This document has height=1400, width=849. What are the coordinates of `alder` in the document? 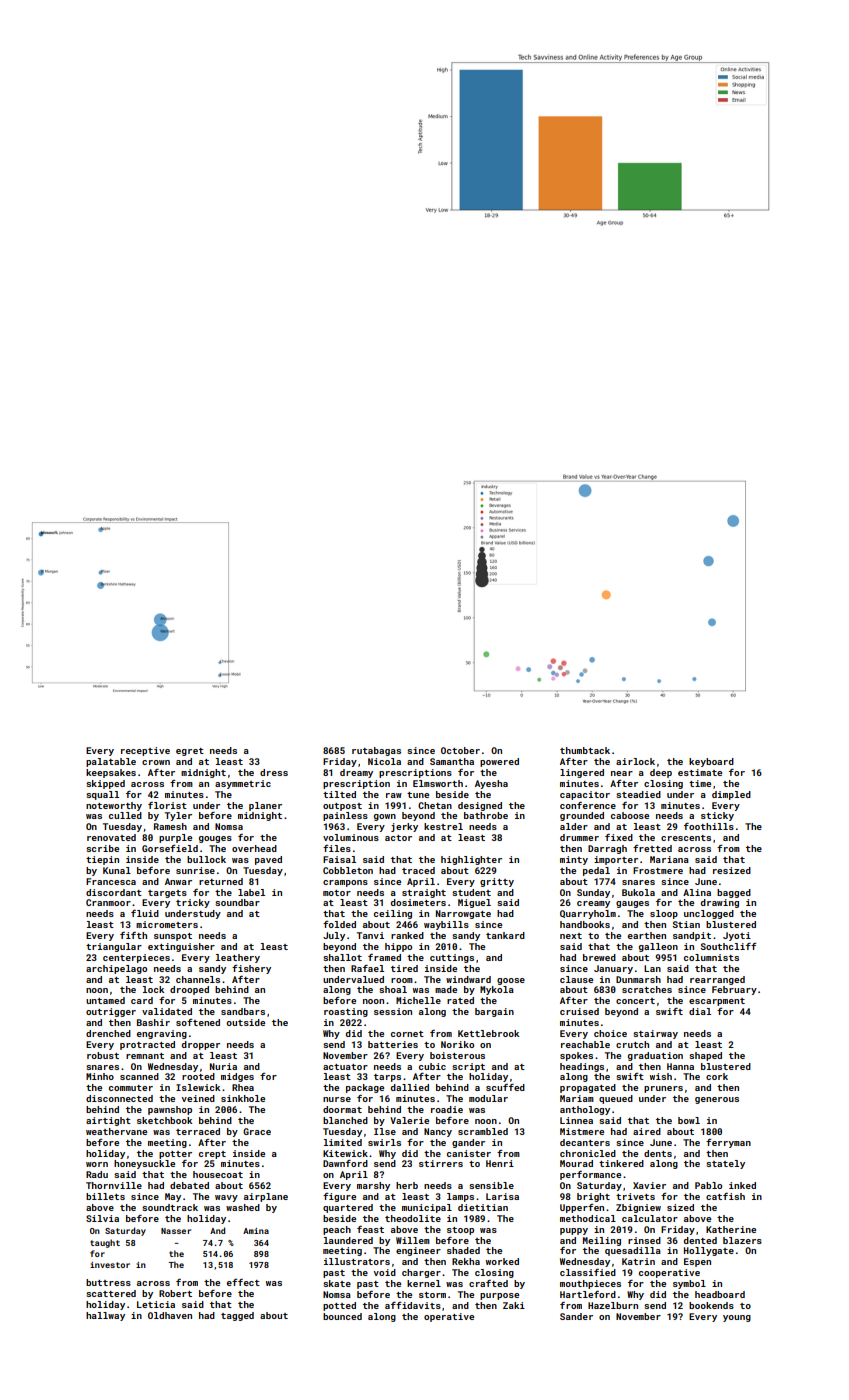 It's located at (574, 826).
